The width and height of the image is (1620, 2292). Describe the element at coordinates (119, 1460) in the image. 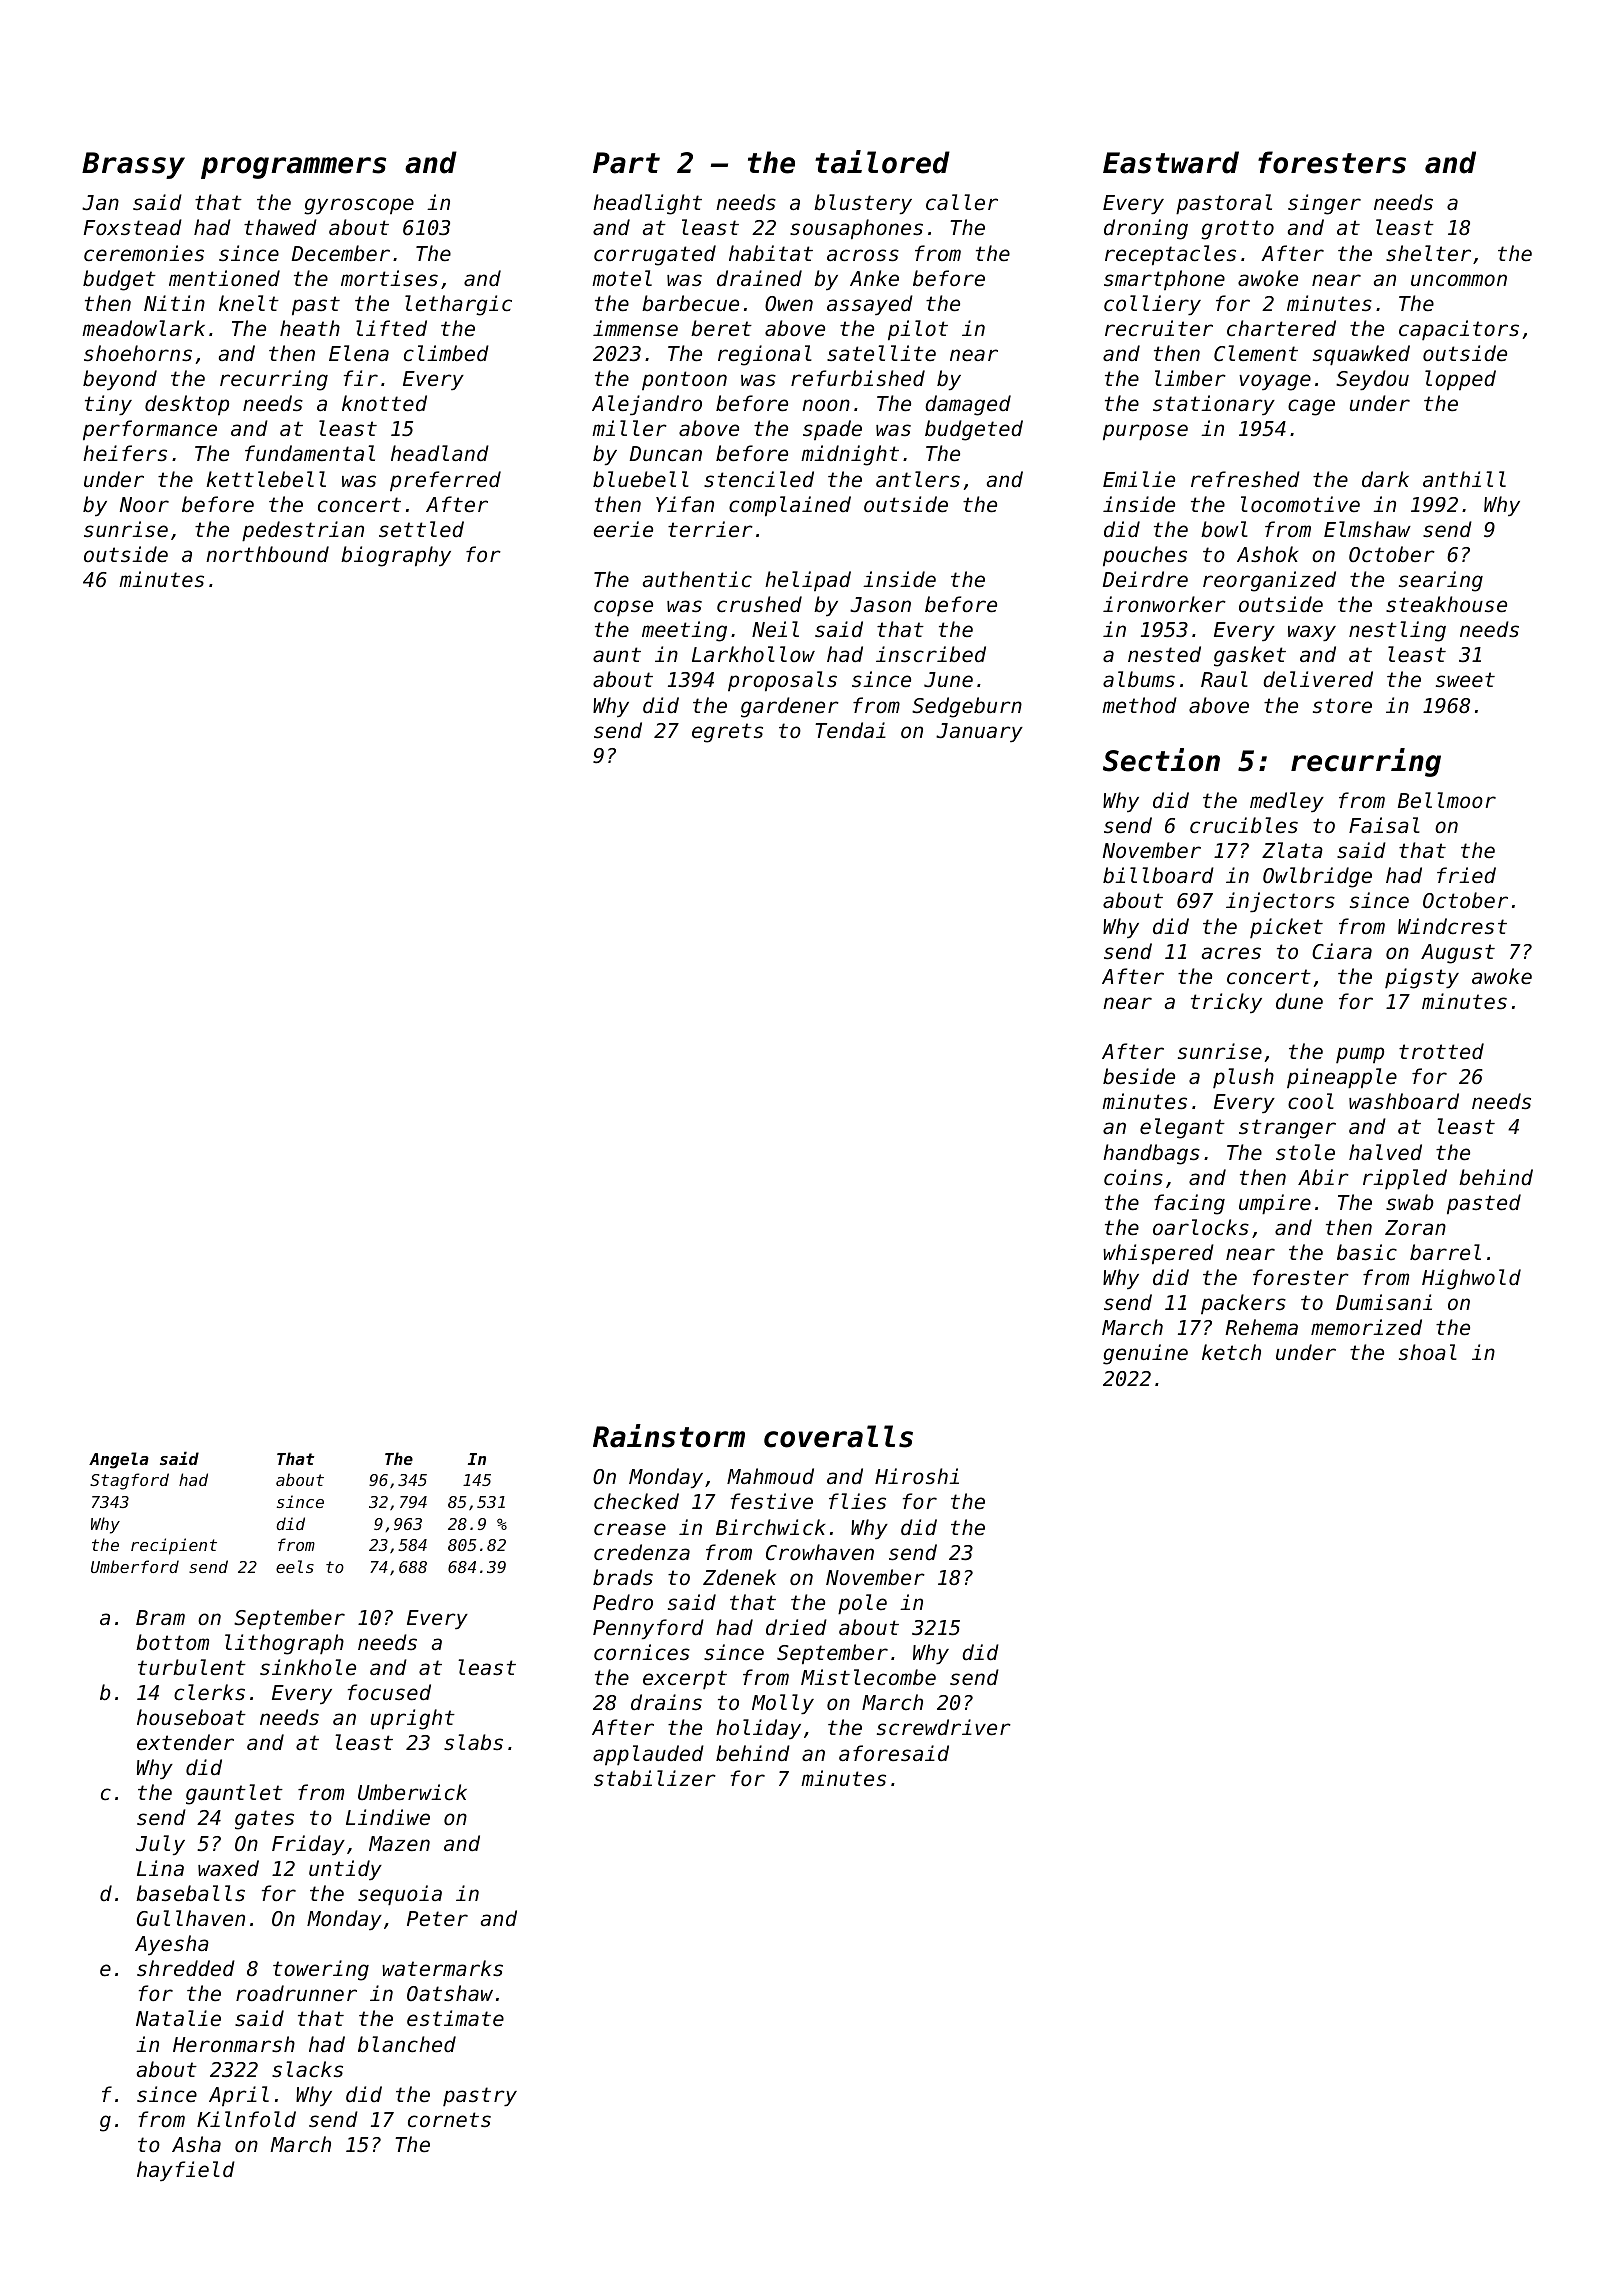

I see `Angela` at that location.
